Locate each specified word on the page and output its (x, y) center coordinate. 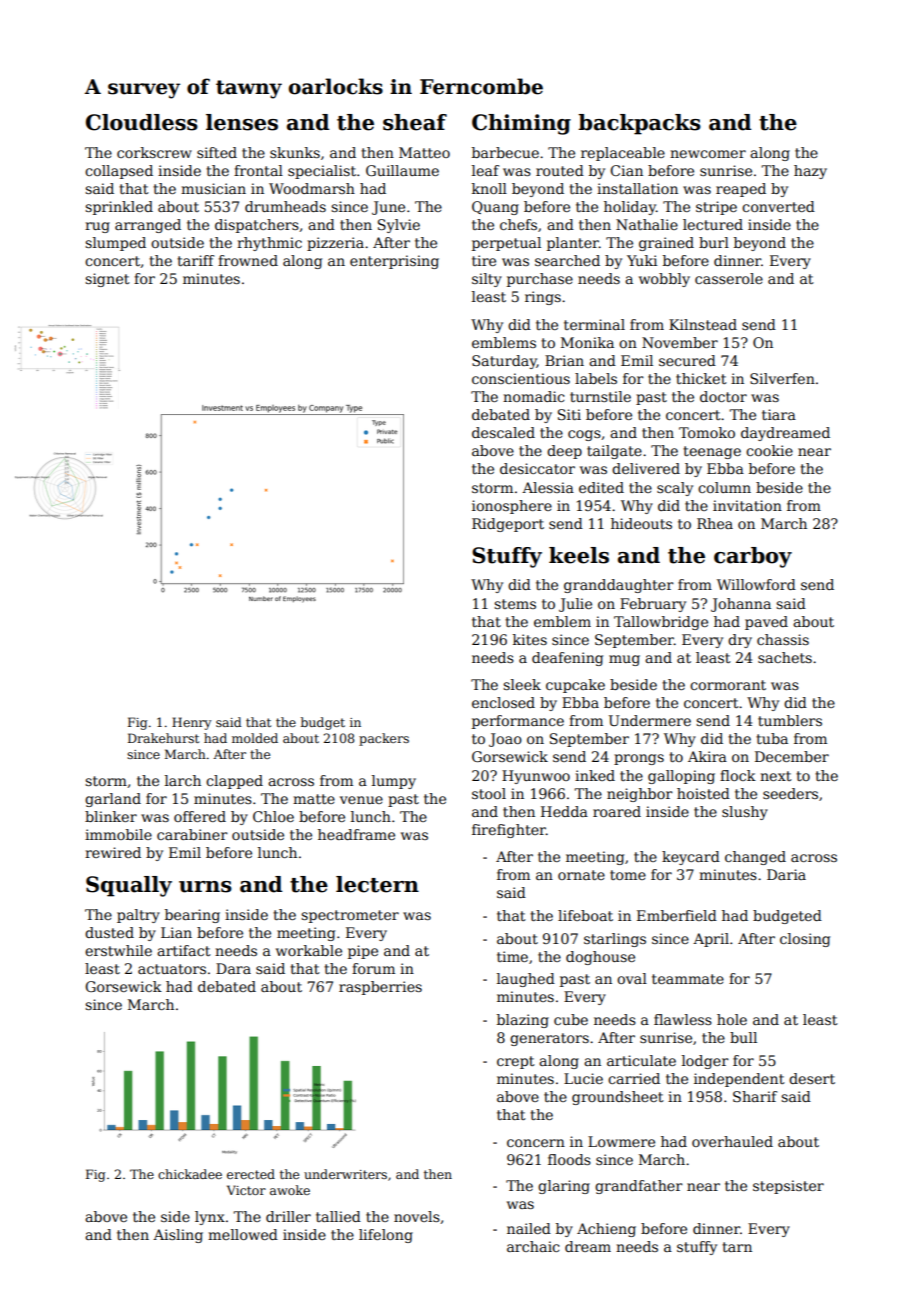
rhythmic (269, 244)
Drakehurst (163, 738)
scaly (675, 489)
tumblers (790, 720)
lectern (377, 884)
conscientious (521, 378)
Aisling (178, 1236)
